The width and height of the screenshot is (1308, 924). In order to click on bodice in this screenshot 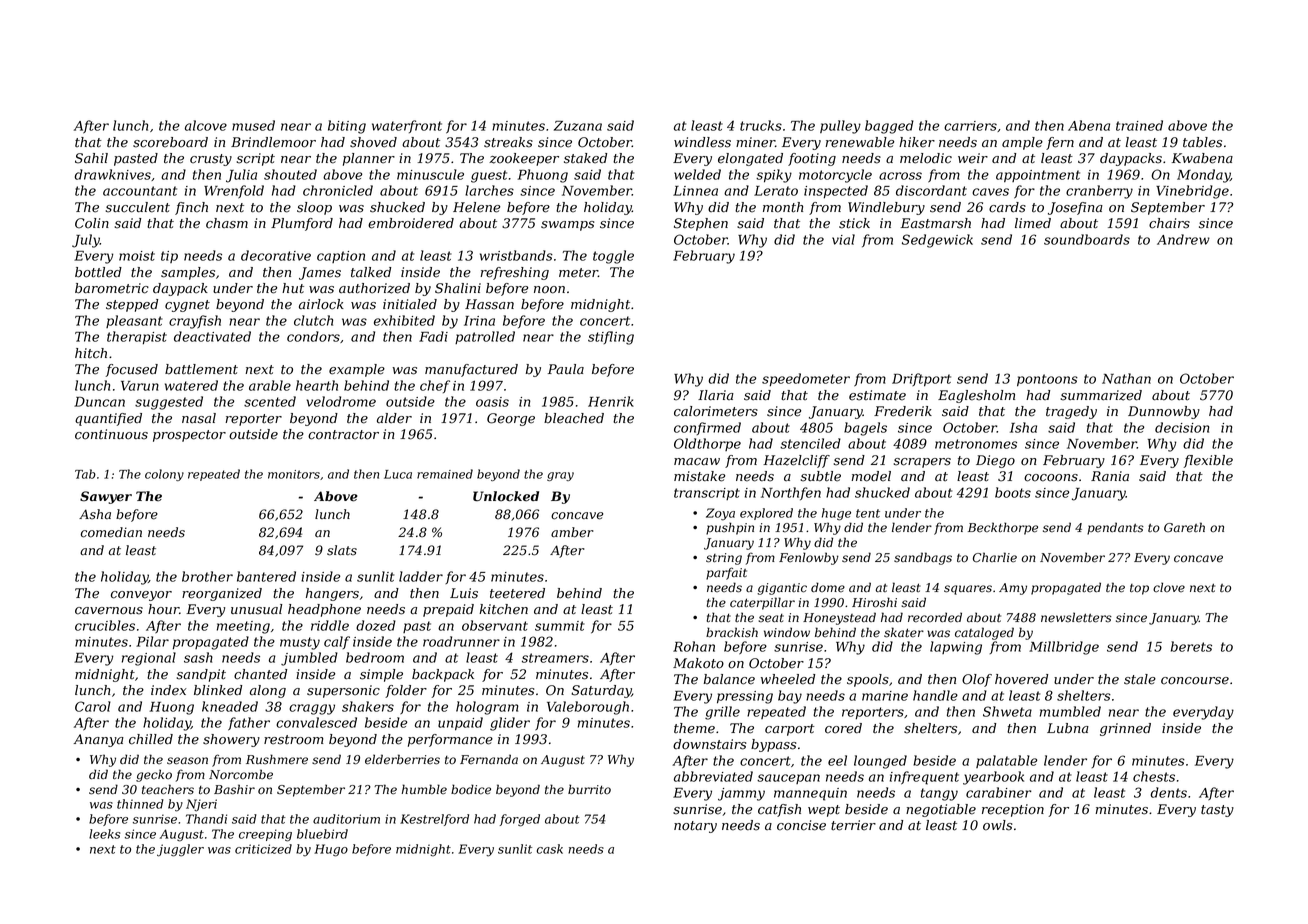, I will do `click(471, 789)`.
